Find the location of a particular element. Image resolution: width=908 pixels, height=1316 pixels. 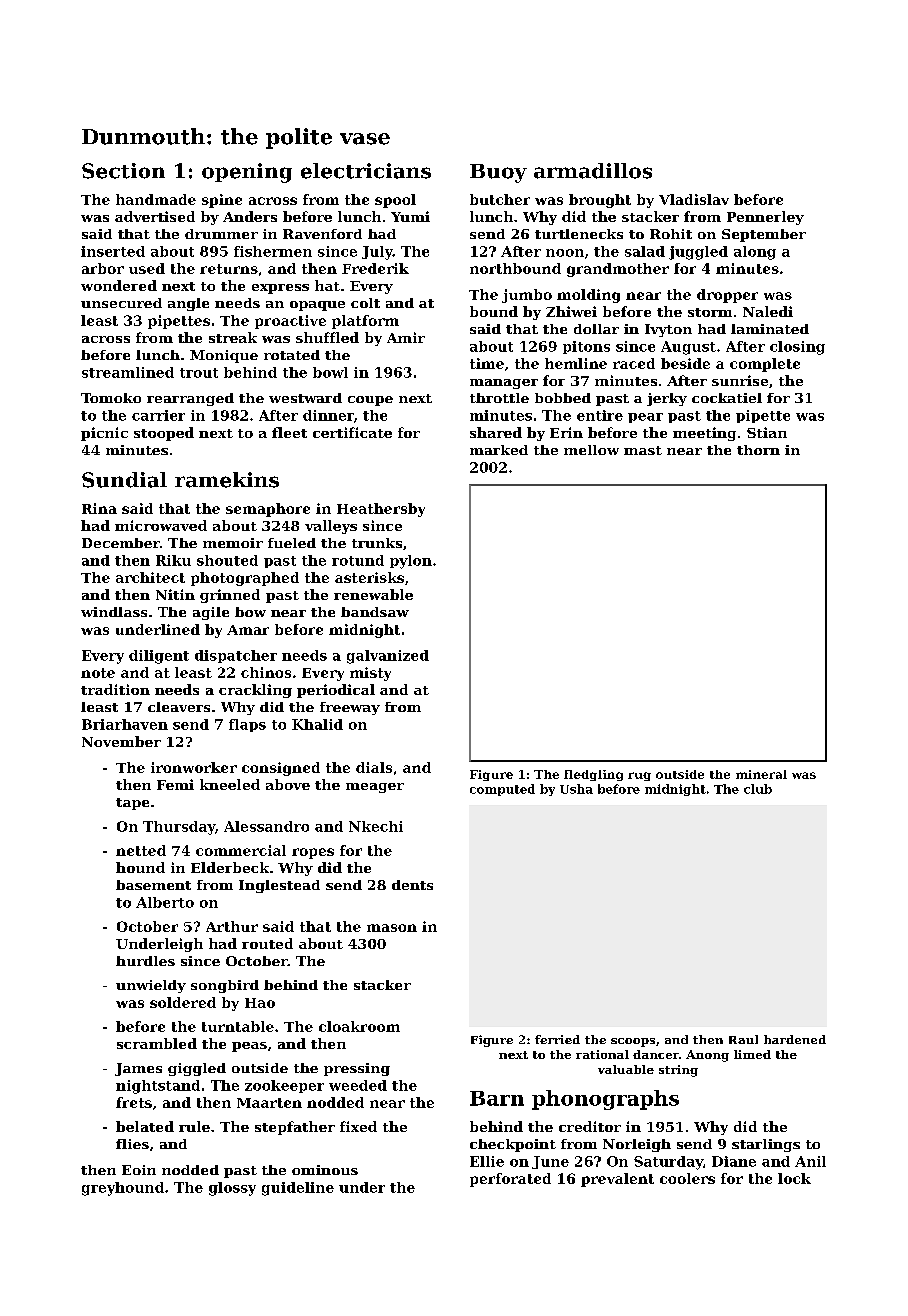

bowl is located at coordinates (330, 372).
